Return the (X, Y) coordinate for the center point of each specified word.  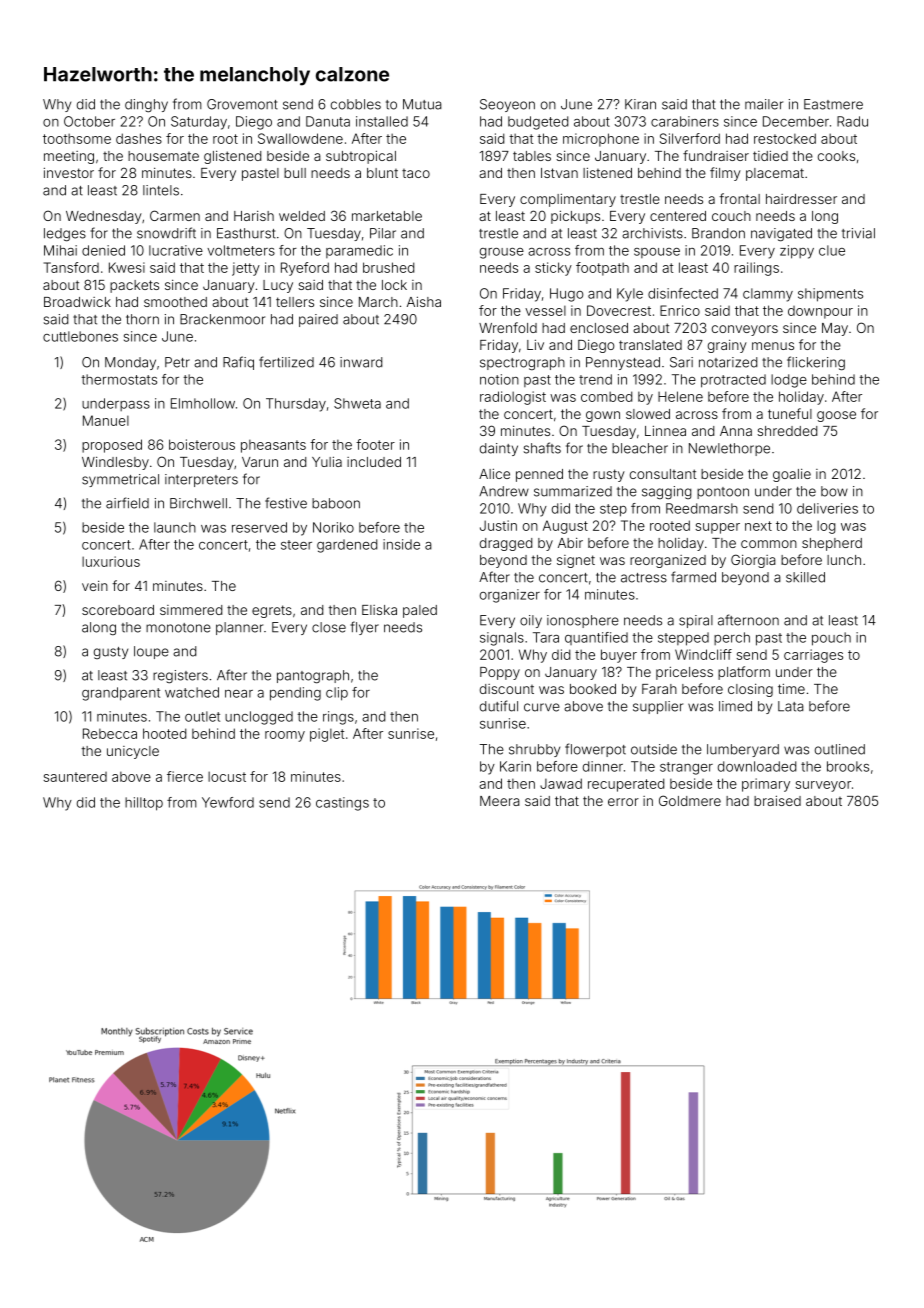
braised (777, 800)
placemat (775, 174)
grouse (502, 253)
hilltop (144, 804)
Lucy (278, 286)
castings (342, 804)
